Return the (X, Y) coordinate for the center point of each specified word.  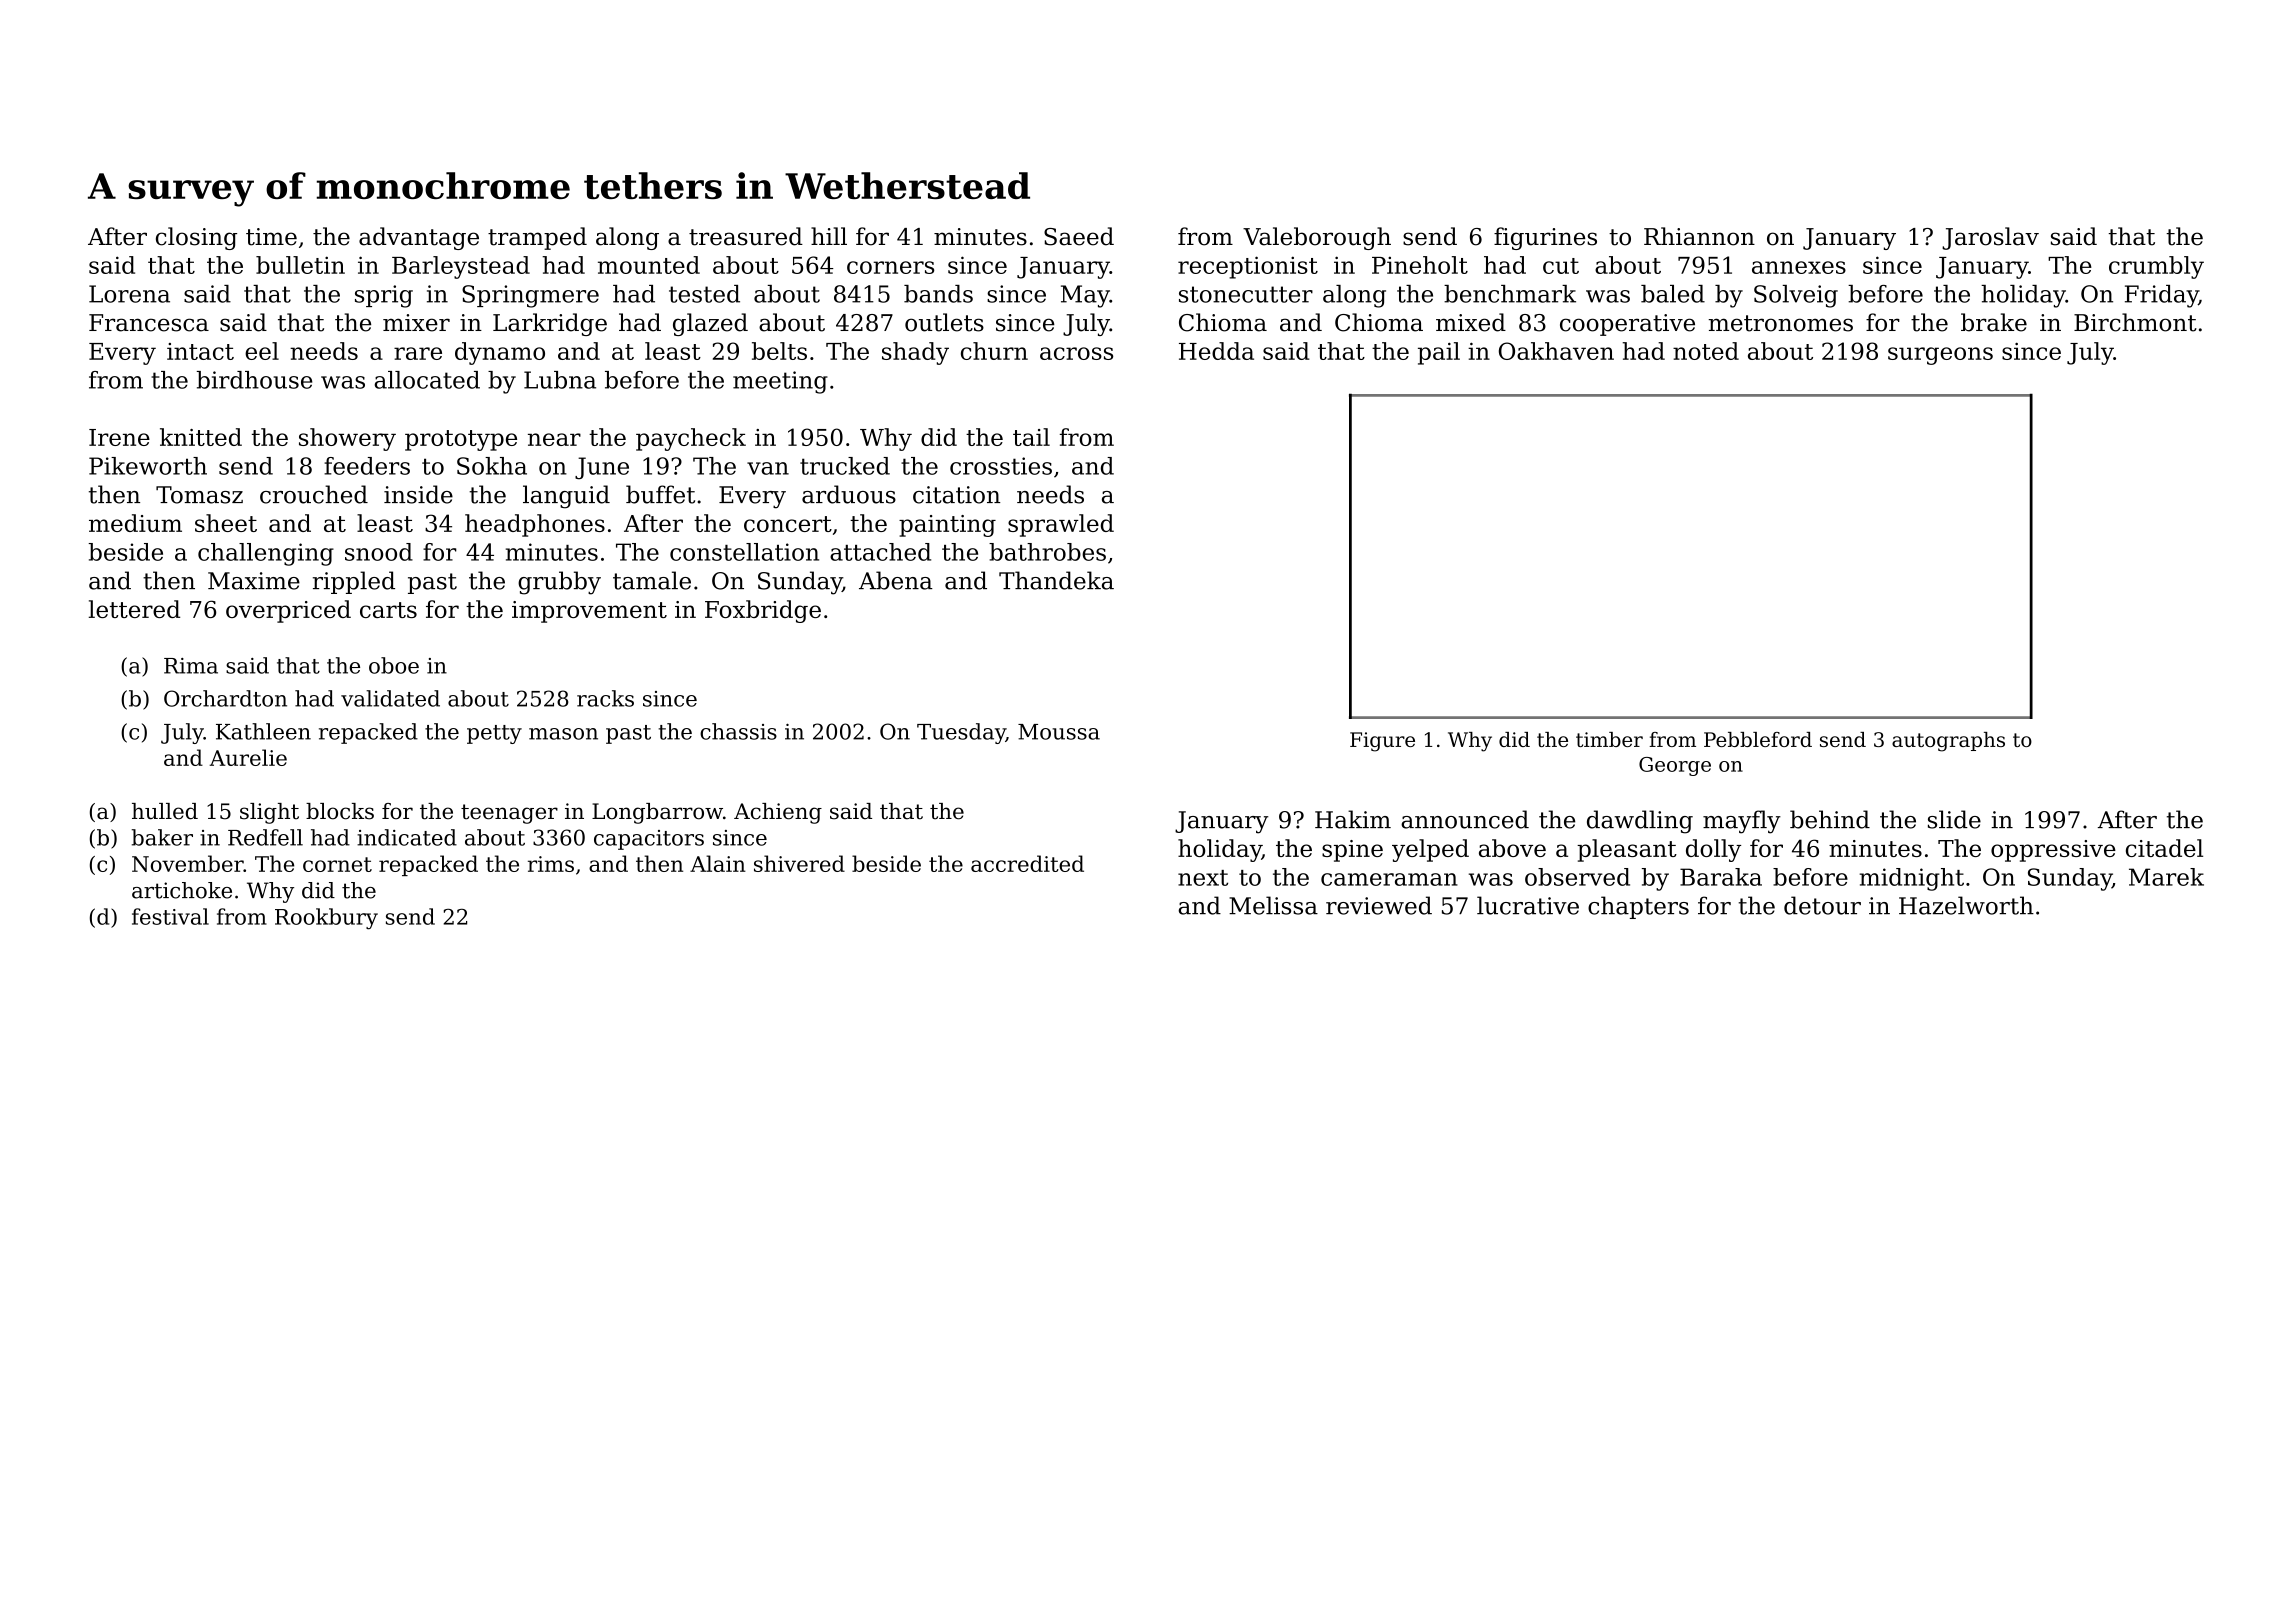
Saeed (1079, 236)
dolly (1713, 850)
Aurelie (248, 757)
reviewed (1379, 905)
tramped (537, 238)
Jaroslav (1990, 238)
